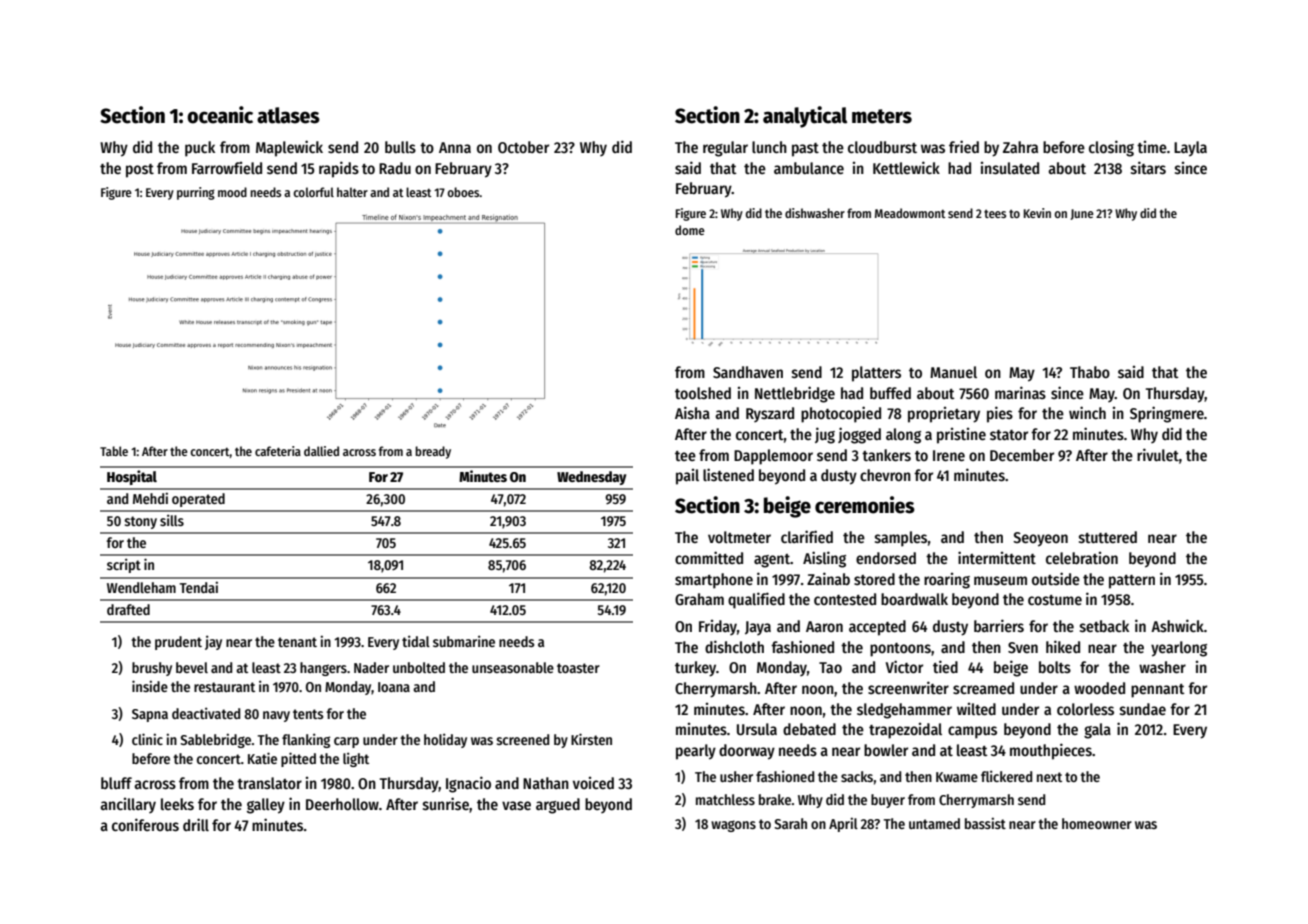 Image resolution: width=1308 pixels, height=924 pixels. What do you see at coordinates (910, 213) in the screenshot?
I see `Meadowmont` at bounding box center [910, 213].
